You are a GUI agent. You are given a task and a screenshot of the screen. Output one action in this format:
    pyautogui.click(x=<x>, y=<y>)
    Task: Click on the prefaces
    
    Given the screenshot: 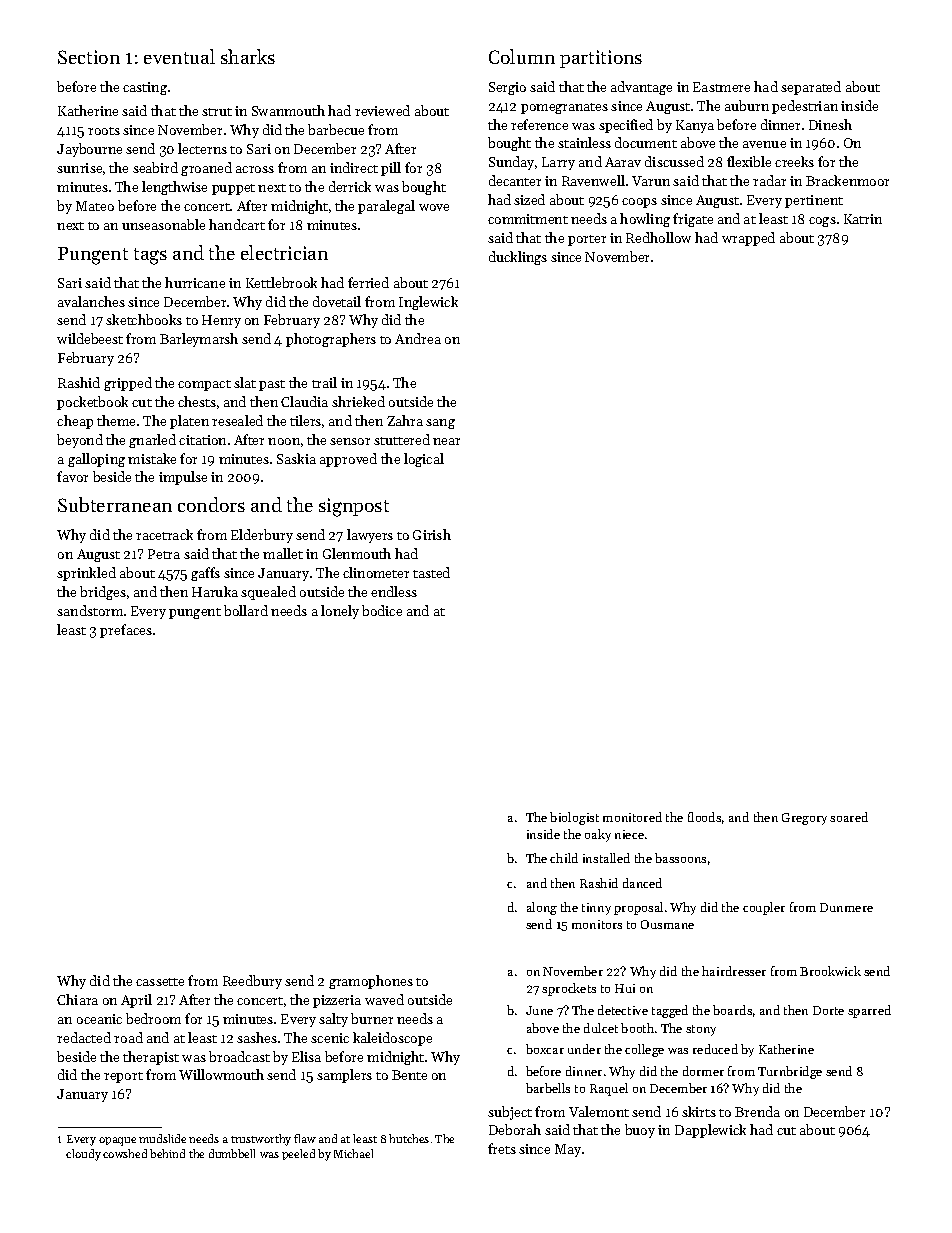 What is the action you would take?
    pyautogui.click(x=126, y=631)
